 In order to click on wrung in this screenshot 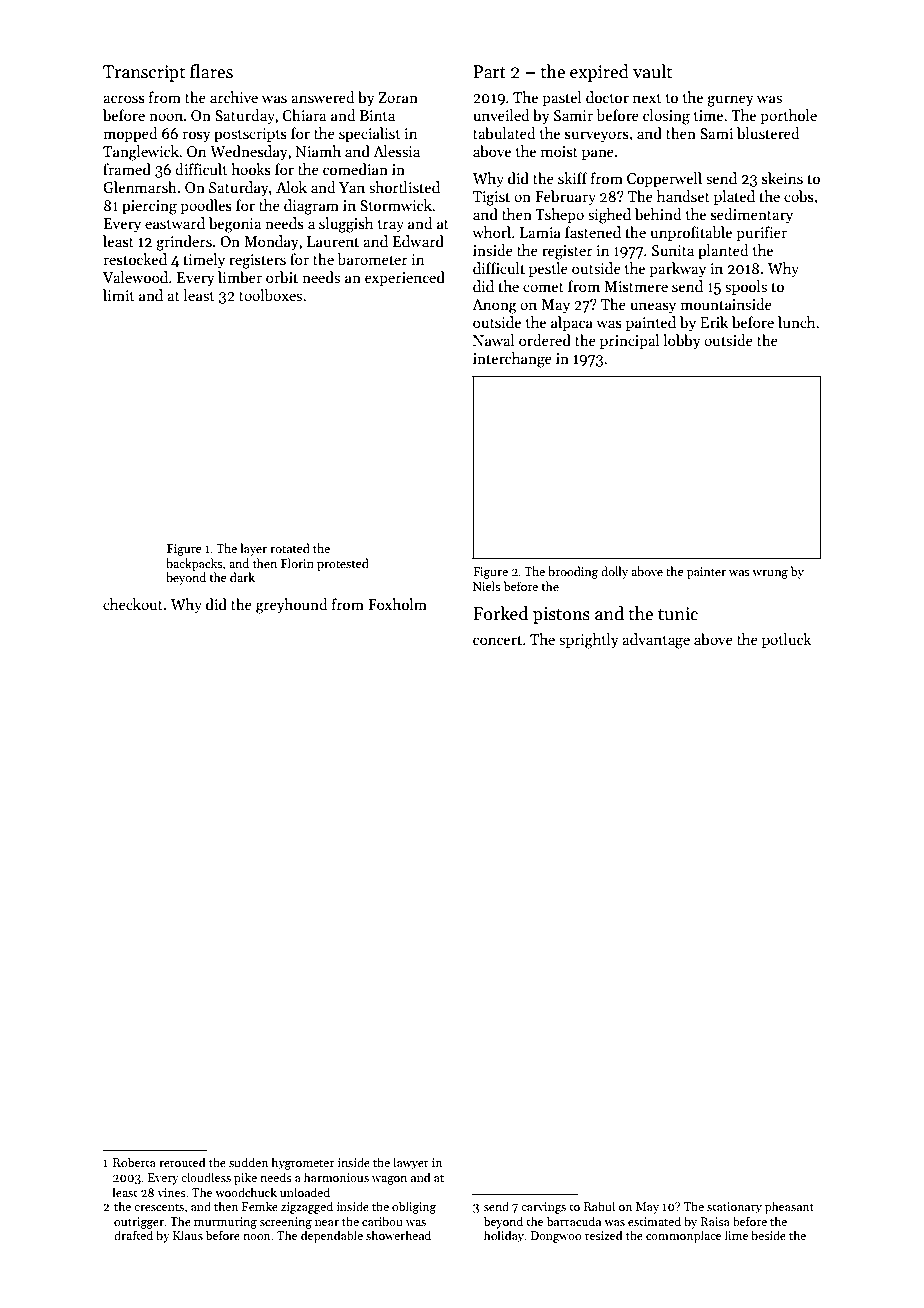, I will do `click(770, 574)`.
